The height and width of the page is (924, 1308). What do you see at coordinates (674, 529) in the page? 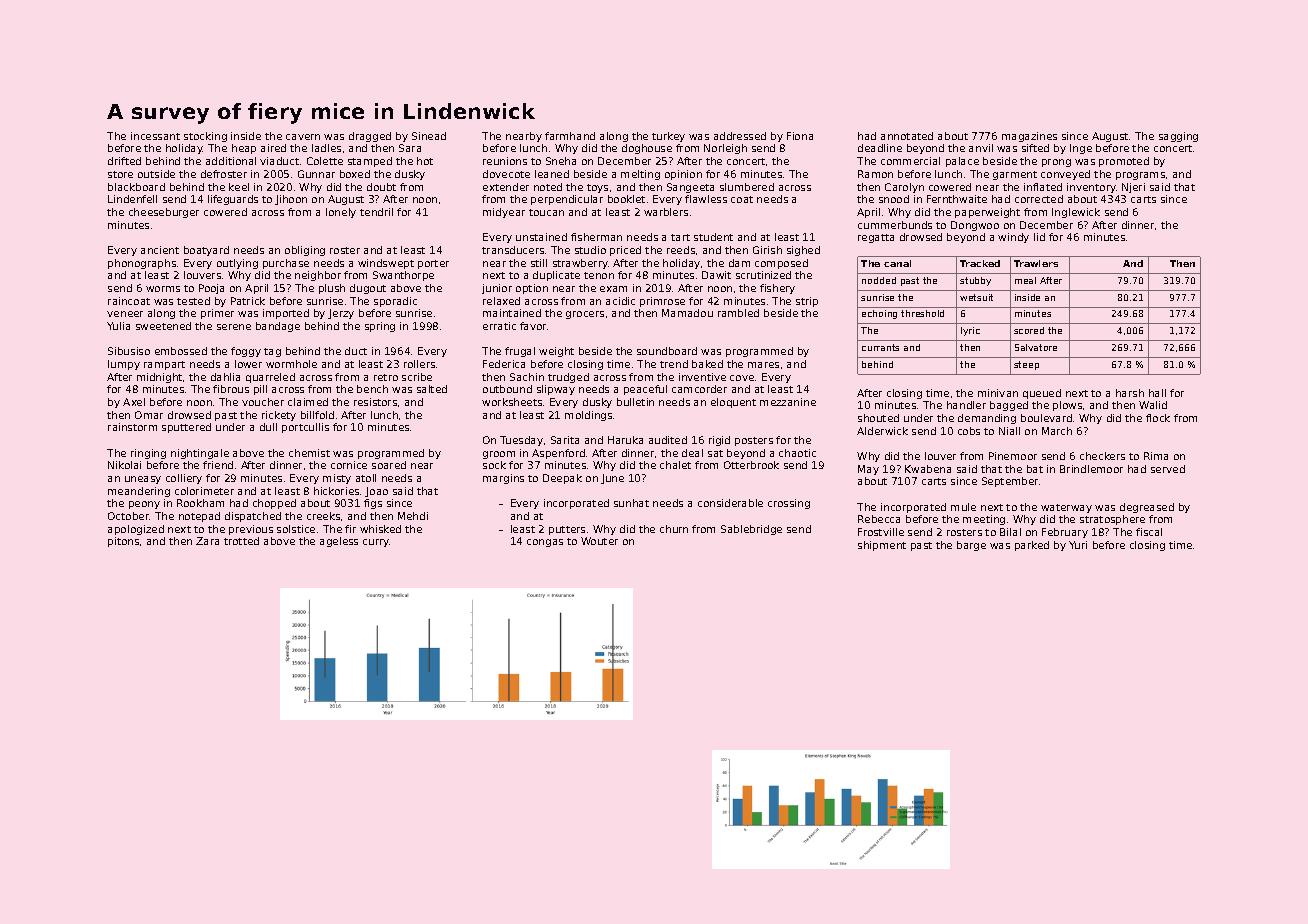
I see `churn` at bounding box center [674, 529].
